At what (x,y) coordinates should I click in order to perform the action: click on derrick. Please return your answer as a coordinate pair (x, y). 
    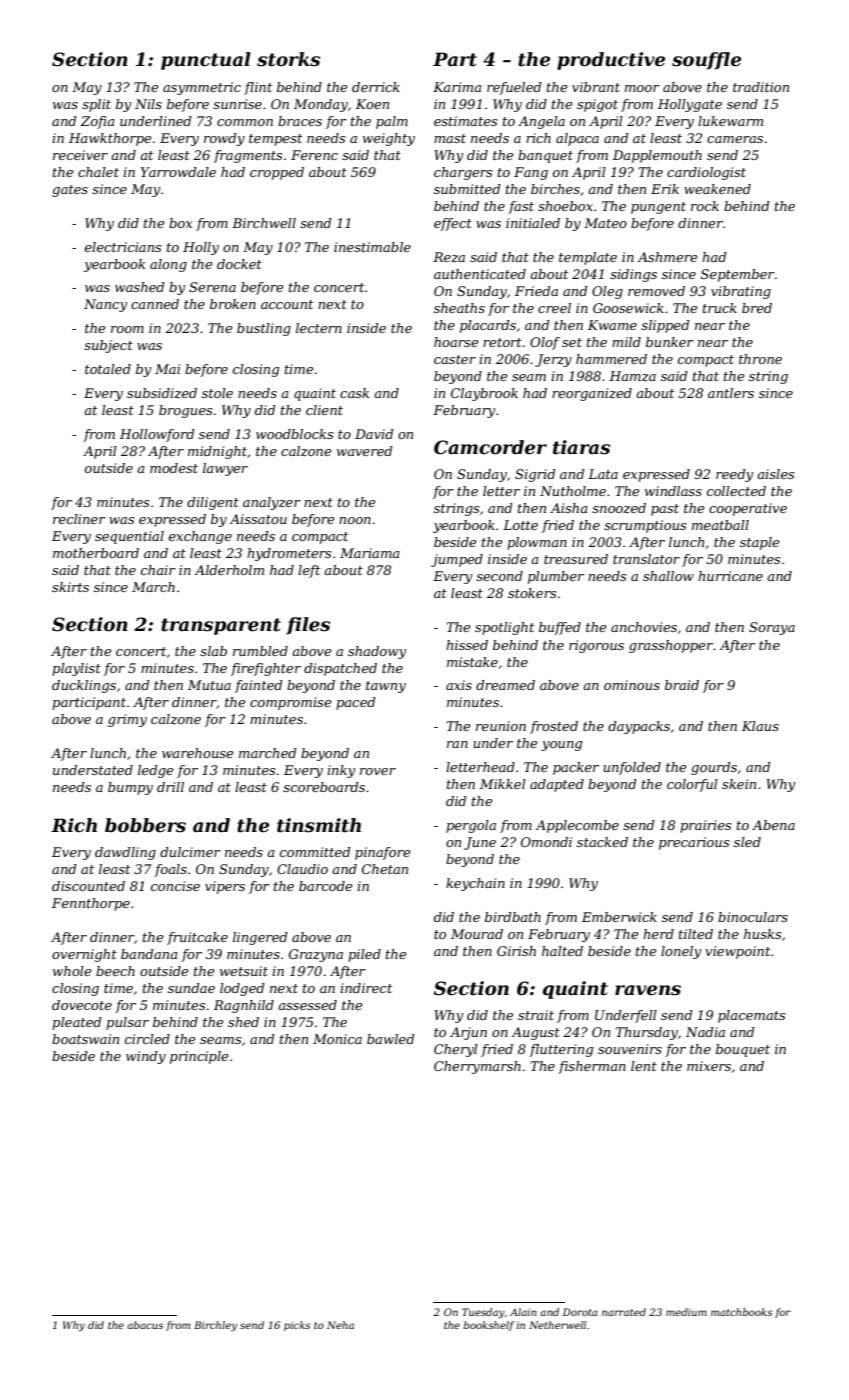
    Looking at the image, I should click on (376, 87).
